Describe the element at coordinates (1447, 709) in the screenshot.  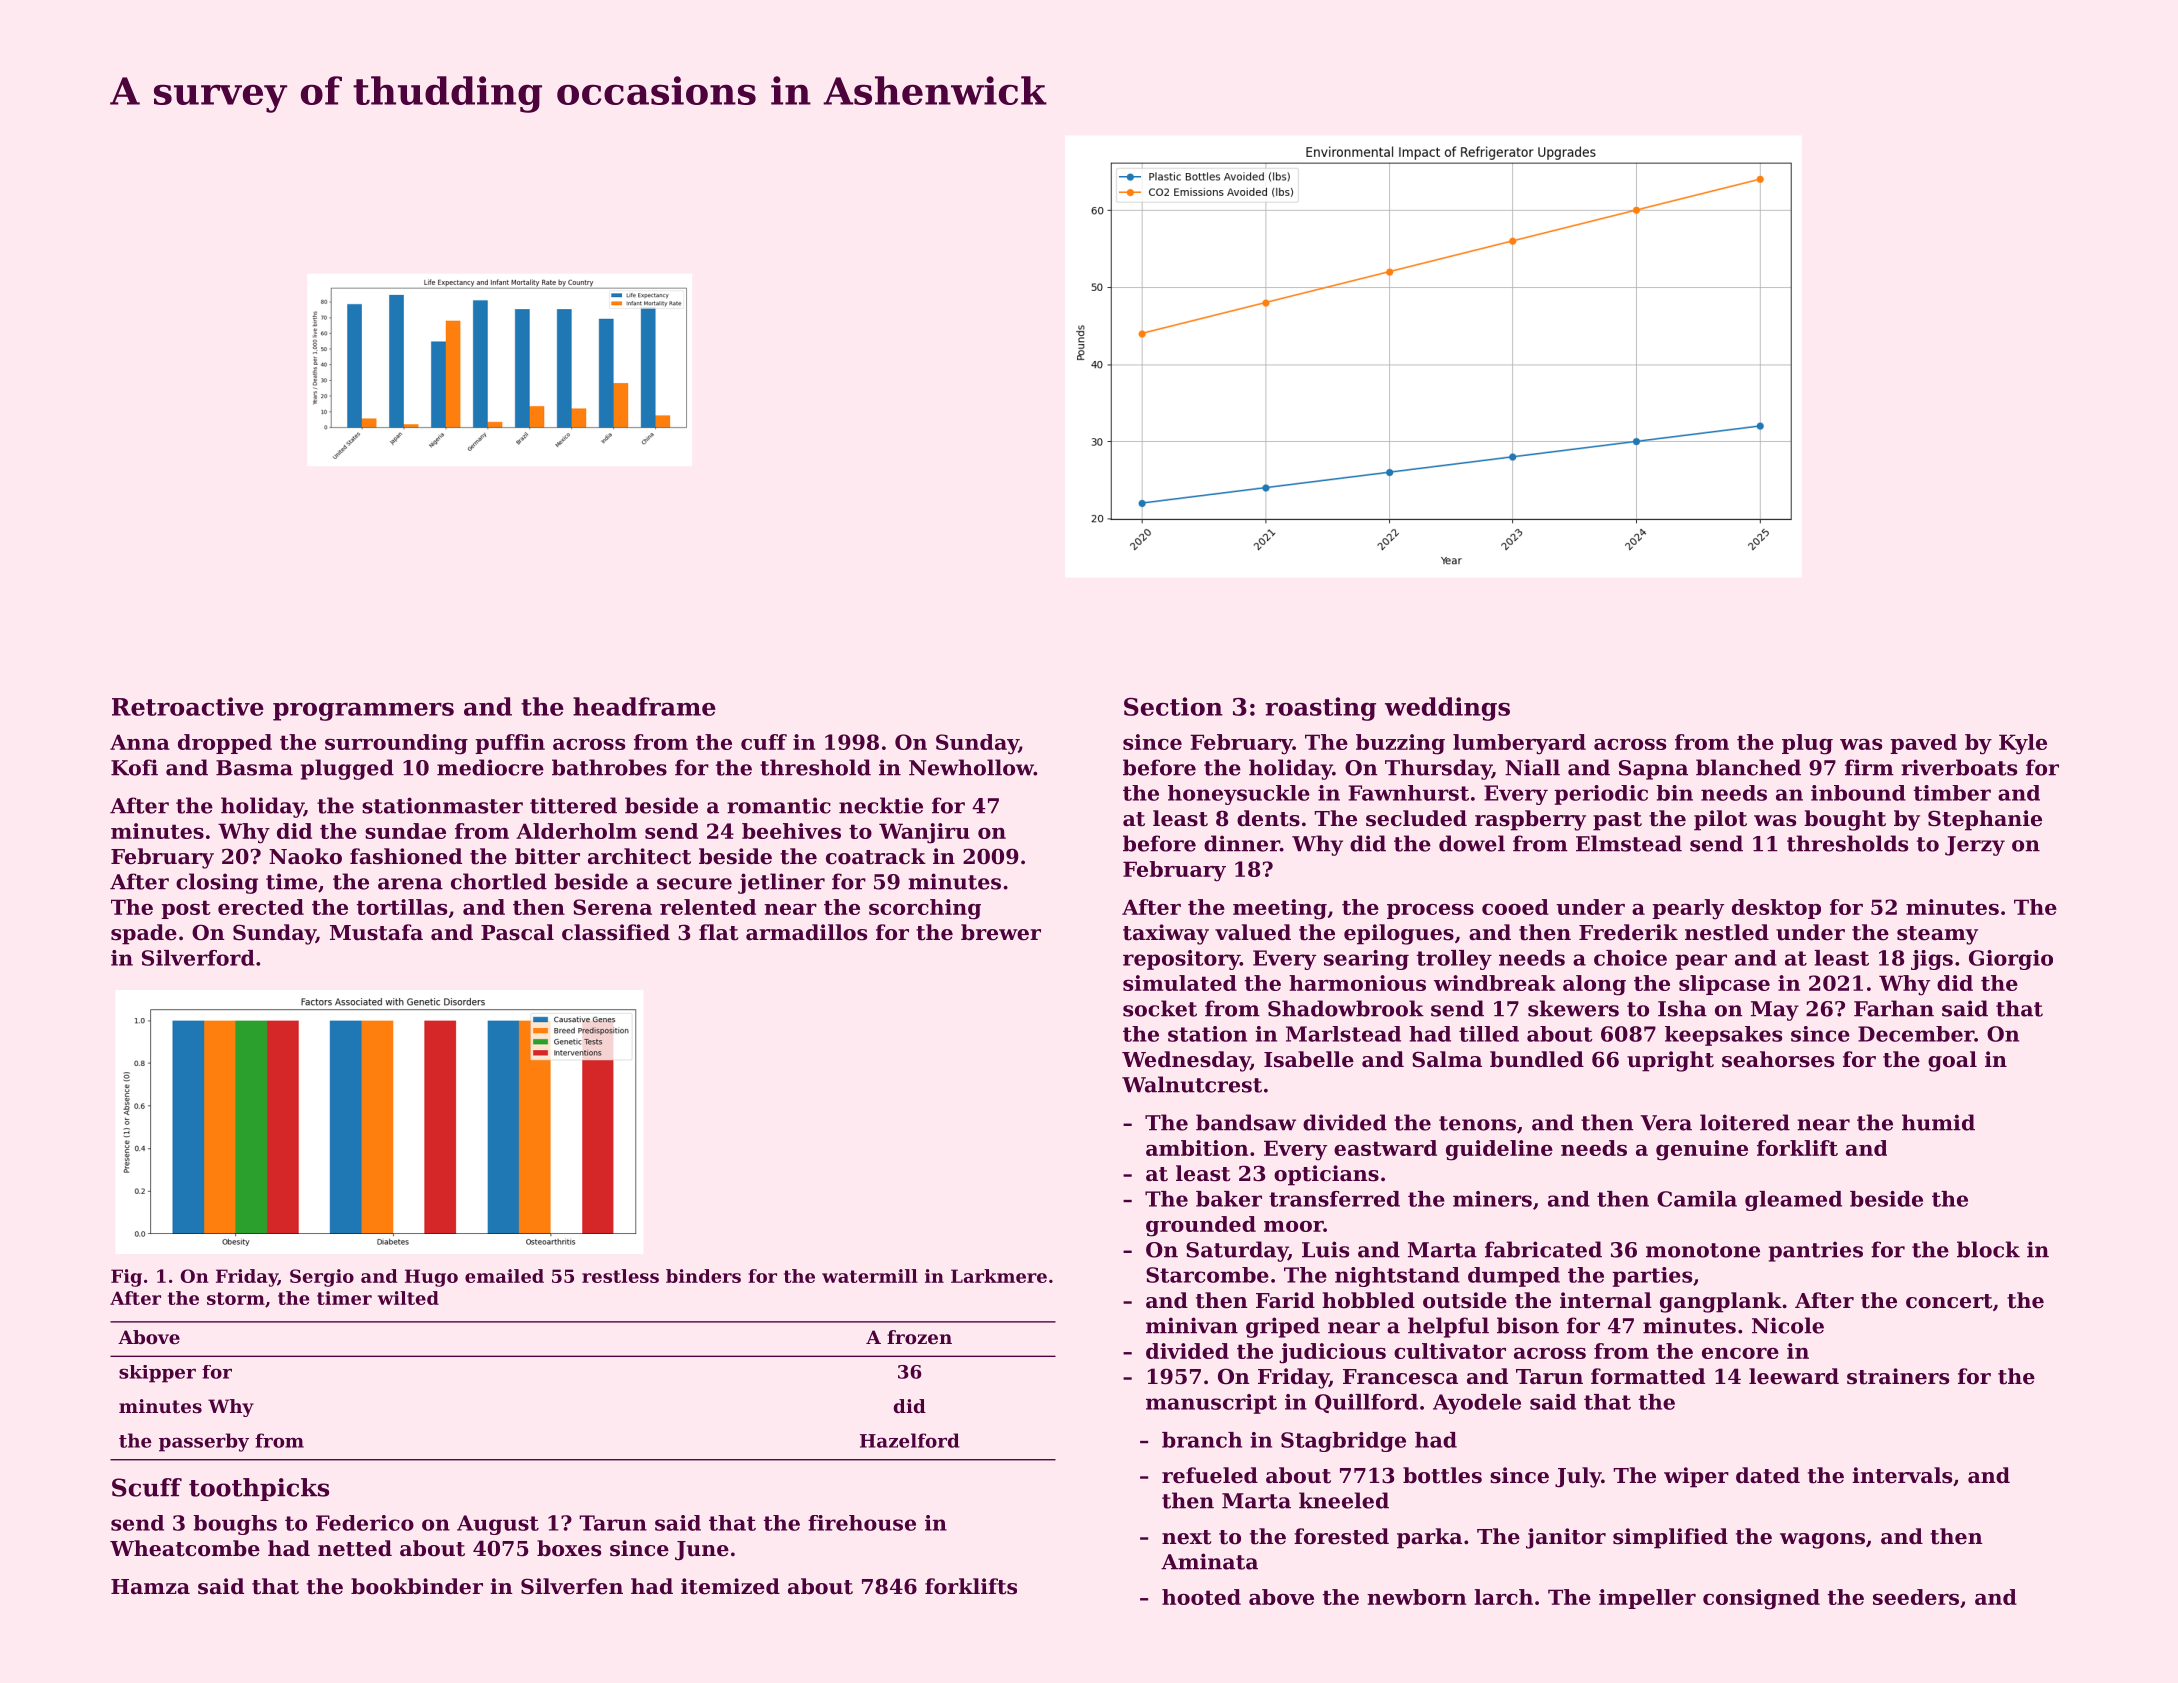
I see `weddings` at that location.
